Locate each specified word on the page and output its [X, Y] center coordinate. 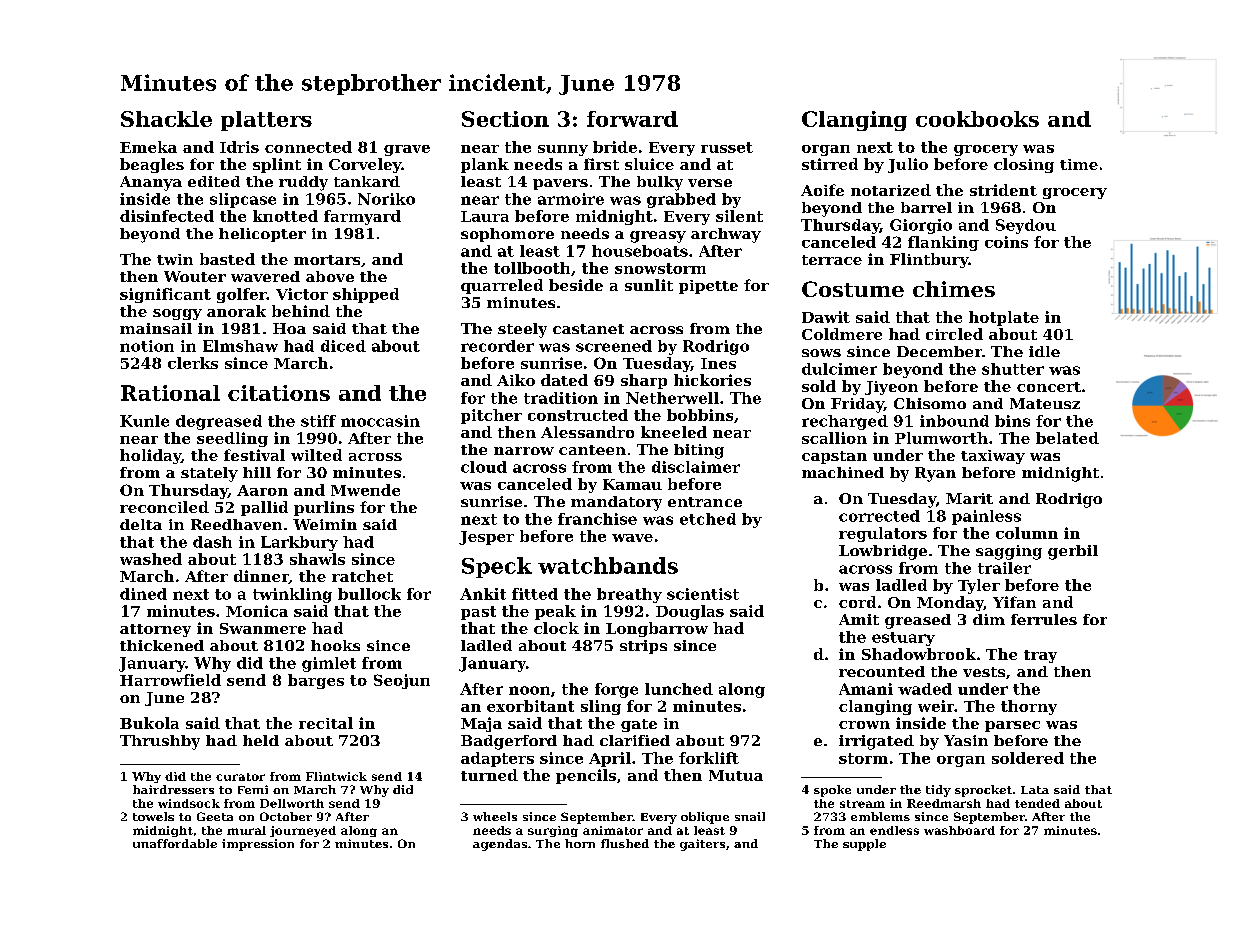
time [1079, 164]
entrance [705, 502]
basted [227, 259]
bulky [660, 183]
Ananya [151, 183]
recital [326, 723]
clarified [635, 740]
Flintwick [336, 776]
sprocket [983, 791]
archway [726, 235]
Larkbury [299, 543]
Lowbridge [883, 552]
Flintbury [929, 260]
